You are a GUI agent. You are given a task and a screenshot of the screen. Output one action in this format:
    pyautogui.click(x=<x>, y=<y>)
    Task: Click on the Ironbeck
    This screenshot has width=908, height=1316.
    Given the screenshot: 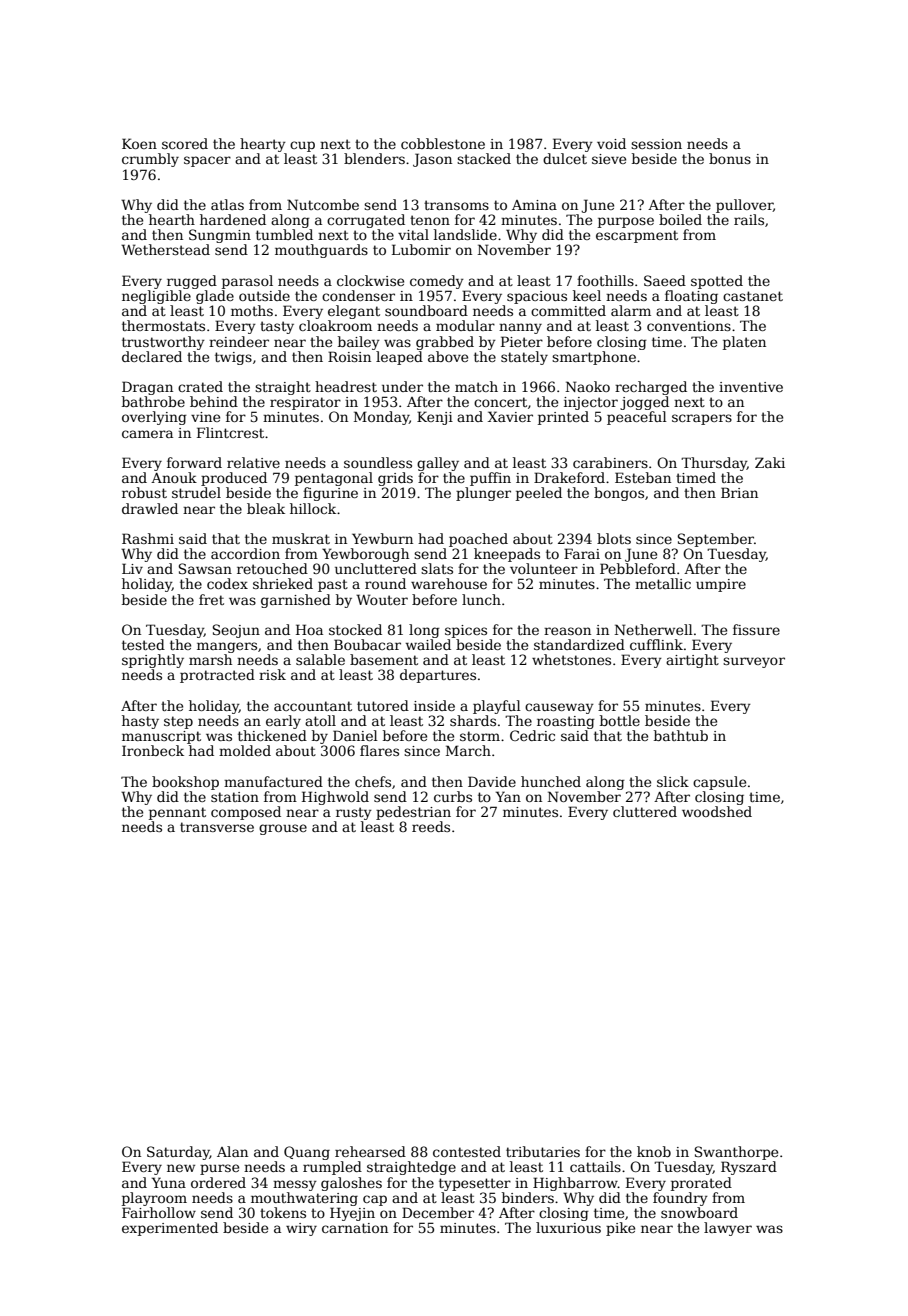 What is the action you would take?
    pyautogui.click(x=153, y=750)
